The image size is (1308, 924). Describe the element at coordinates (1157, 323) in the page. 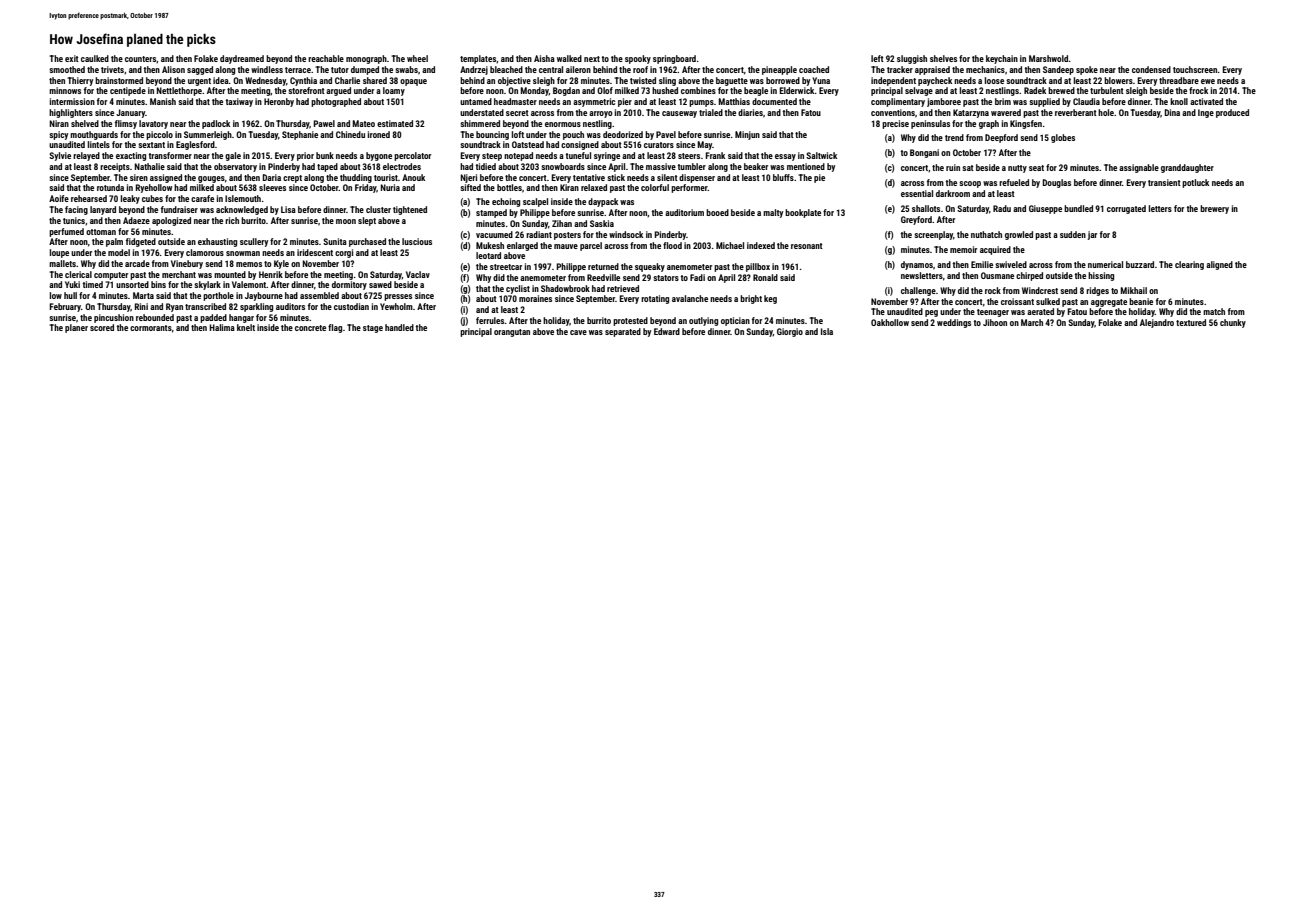

I see `Alejandro` at that location.
